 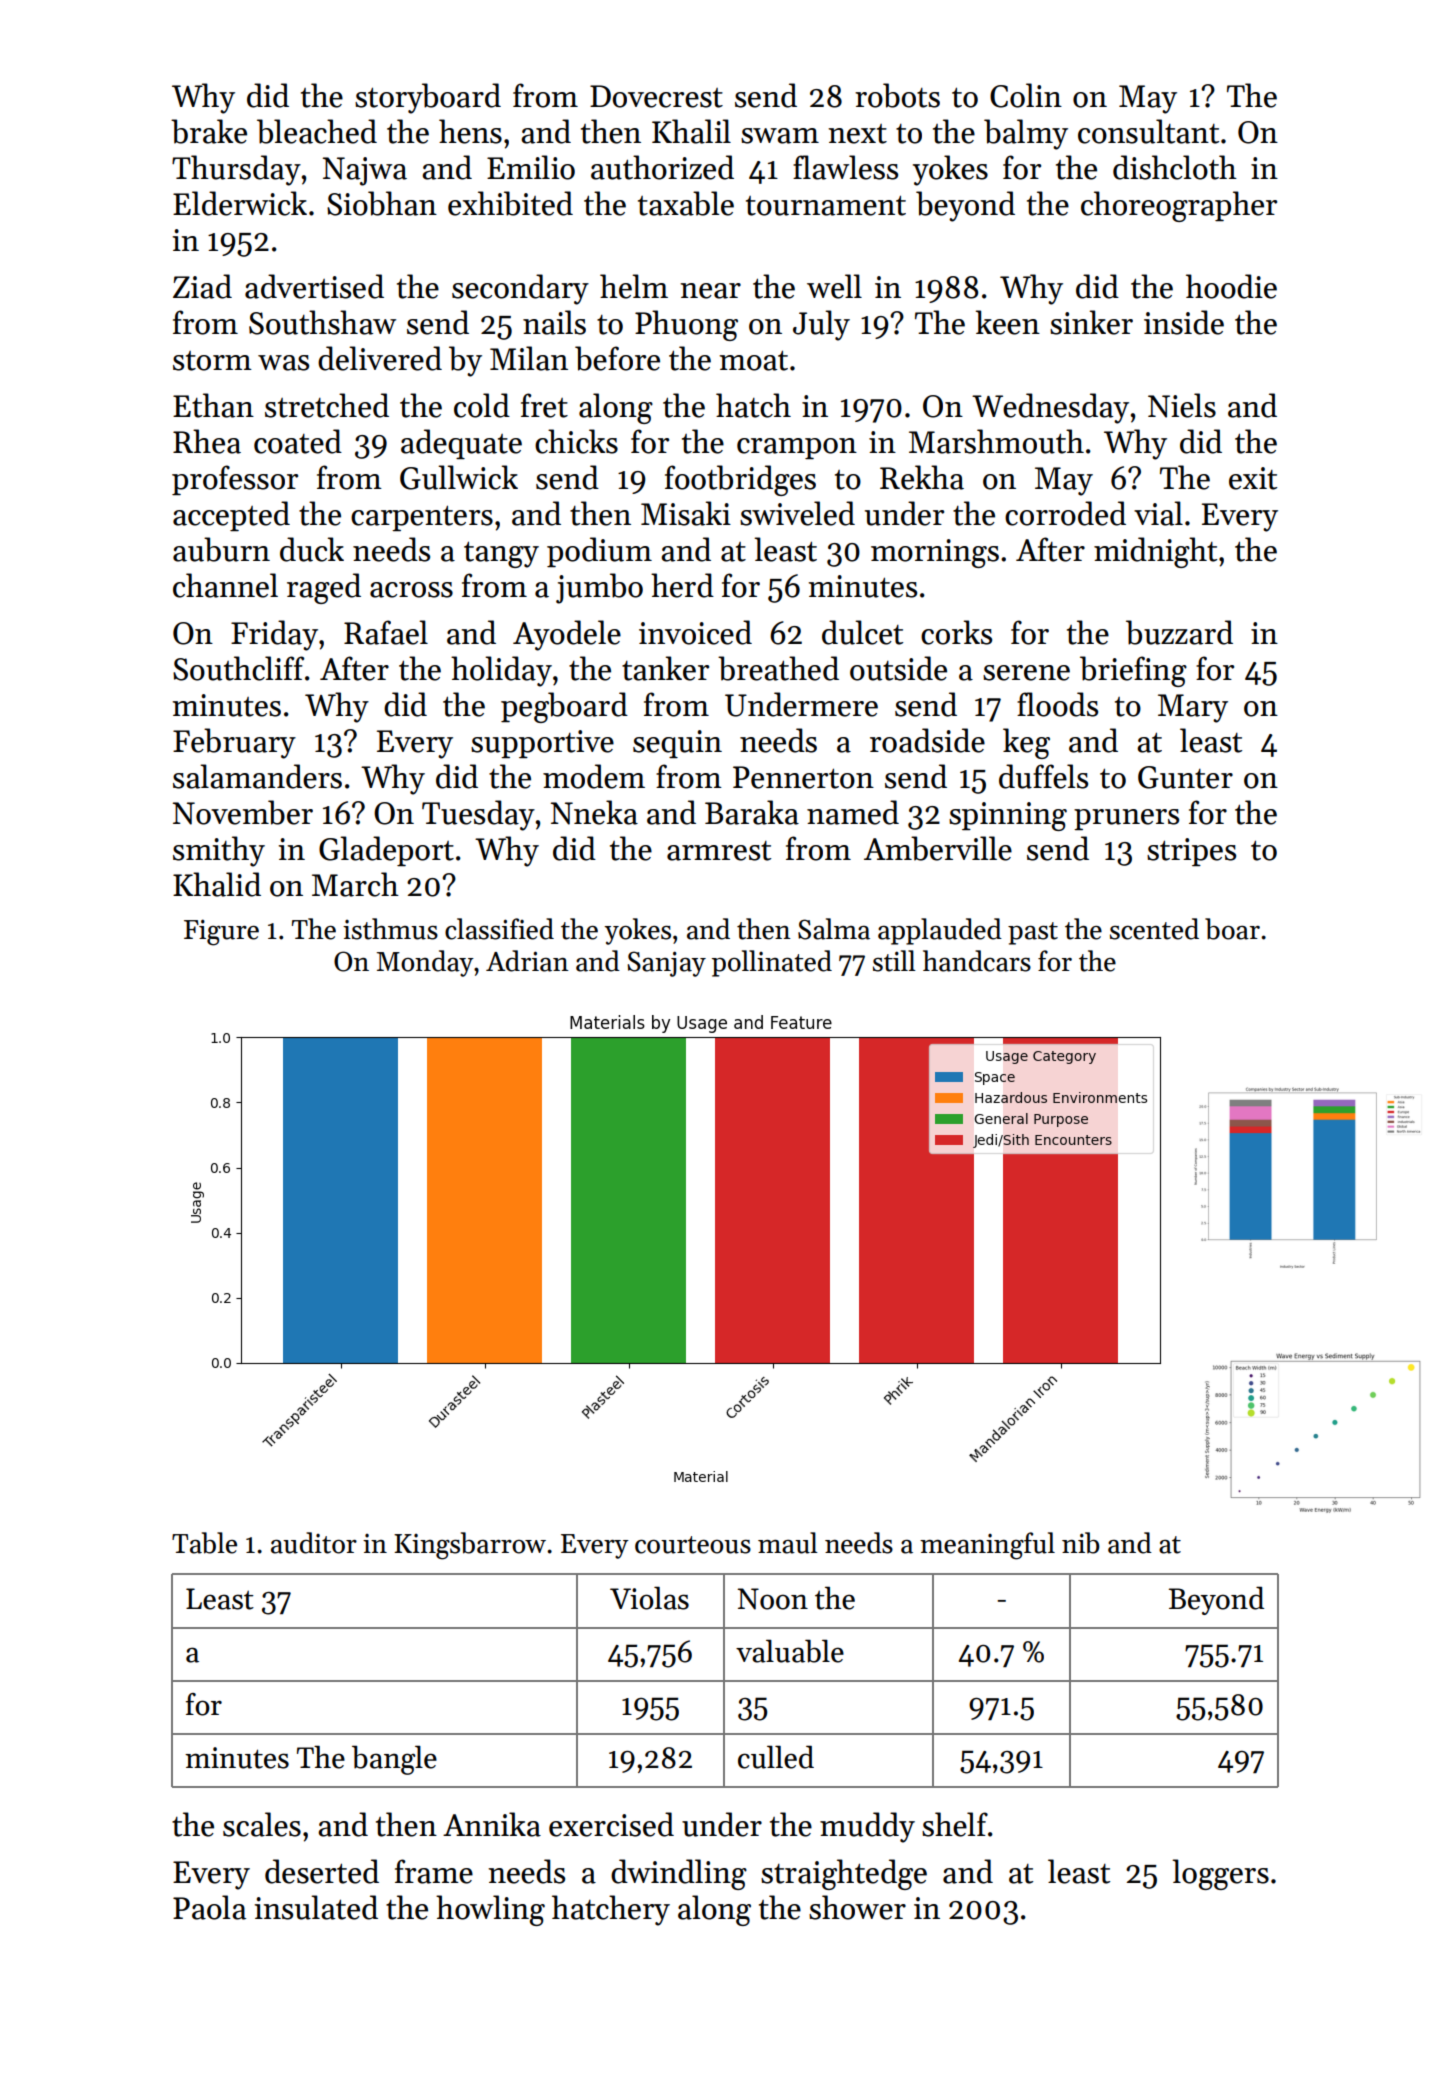 I want to click on Kingsbarrow, so click(x=470, y=1546).
